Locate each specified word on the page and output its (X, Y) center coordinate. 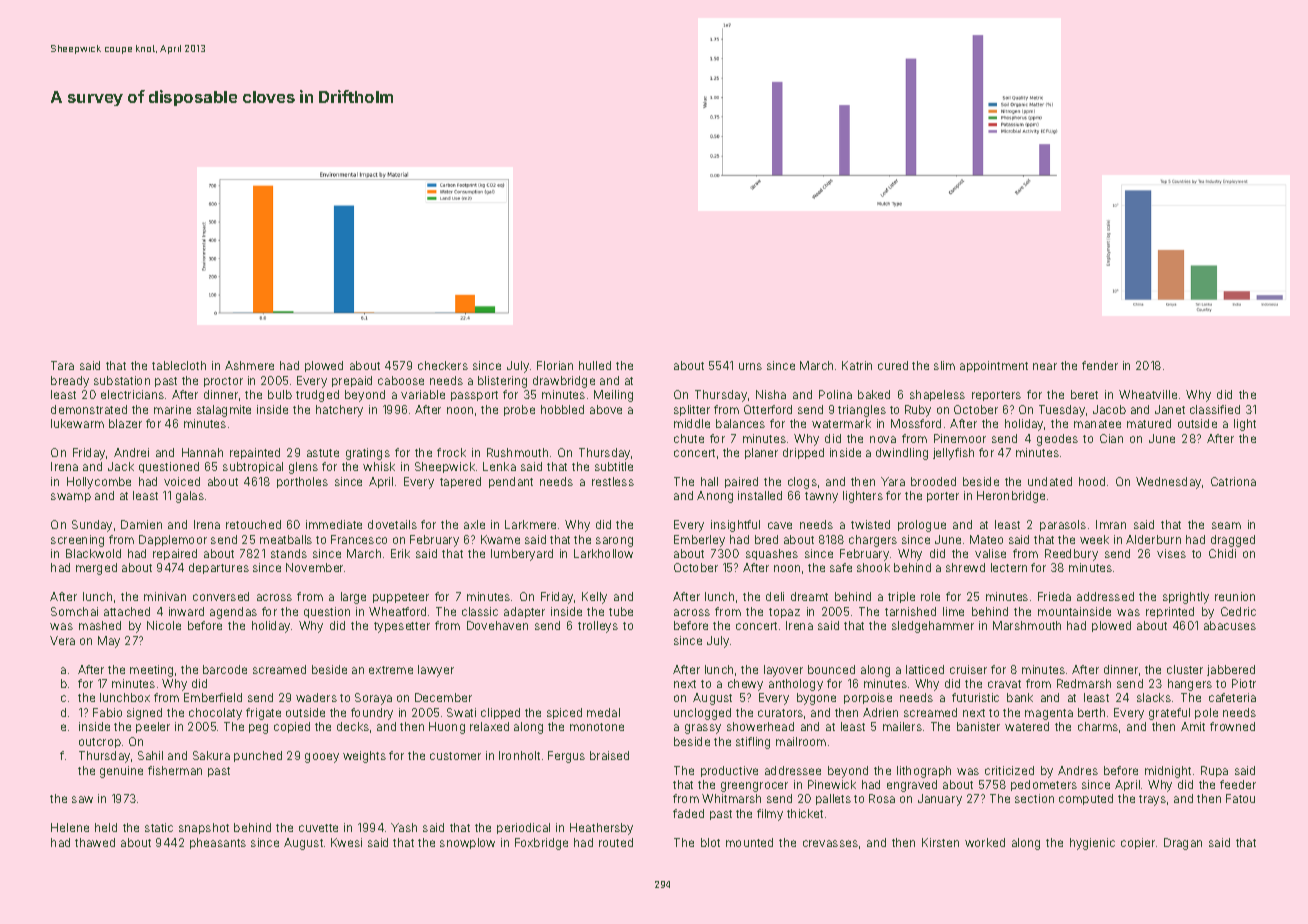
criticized (1009, 770)
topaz (784, 613)
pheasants (218, 843)
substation (122, 380)
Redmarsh (1084, 683)
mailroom (801, 741)
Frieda (1054, 596)
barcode (225, 669)
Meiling (613, 396)
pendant (511, 482)
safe (841, 567)
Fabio (107, 712)
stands (289, 553)
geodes (1057, 440)
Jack (121, 466)
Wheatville (1148, 394)
